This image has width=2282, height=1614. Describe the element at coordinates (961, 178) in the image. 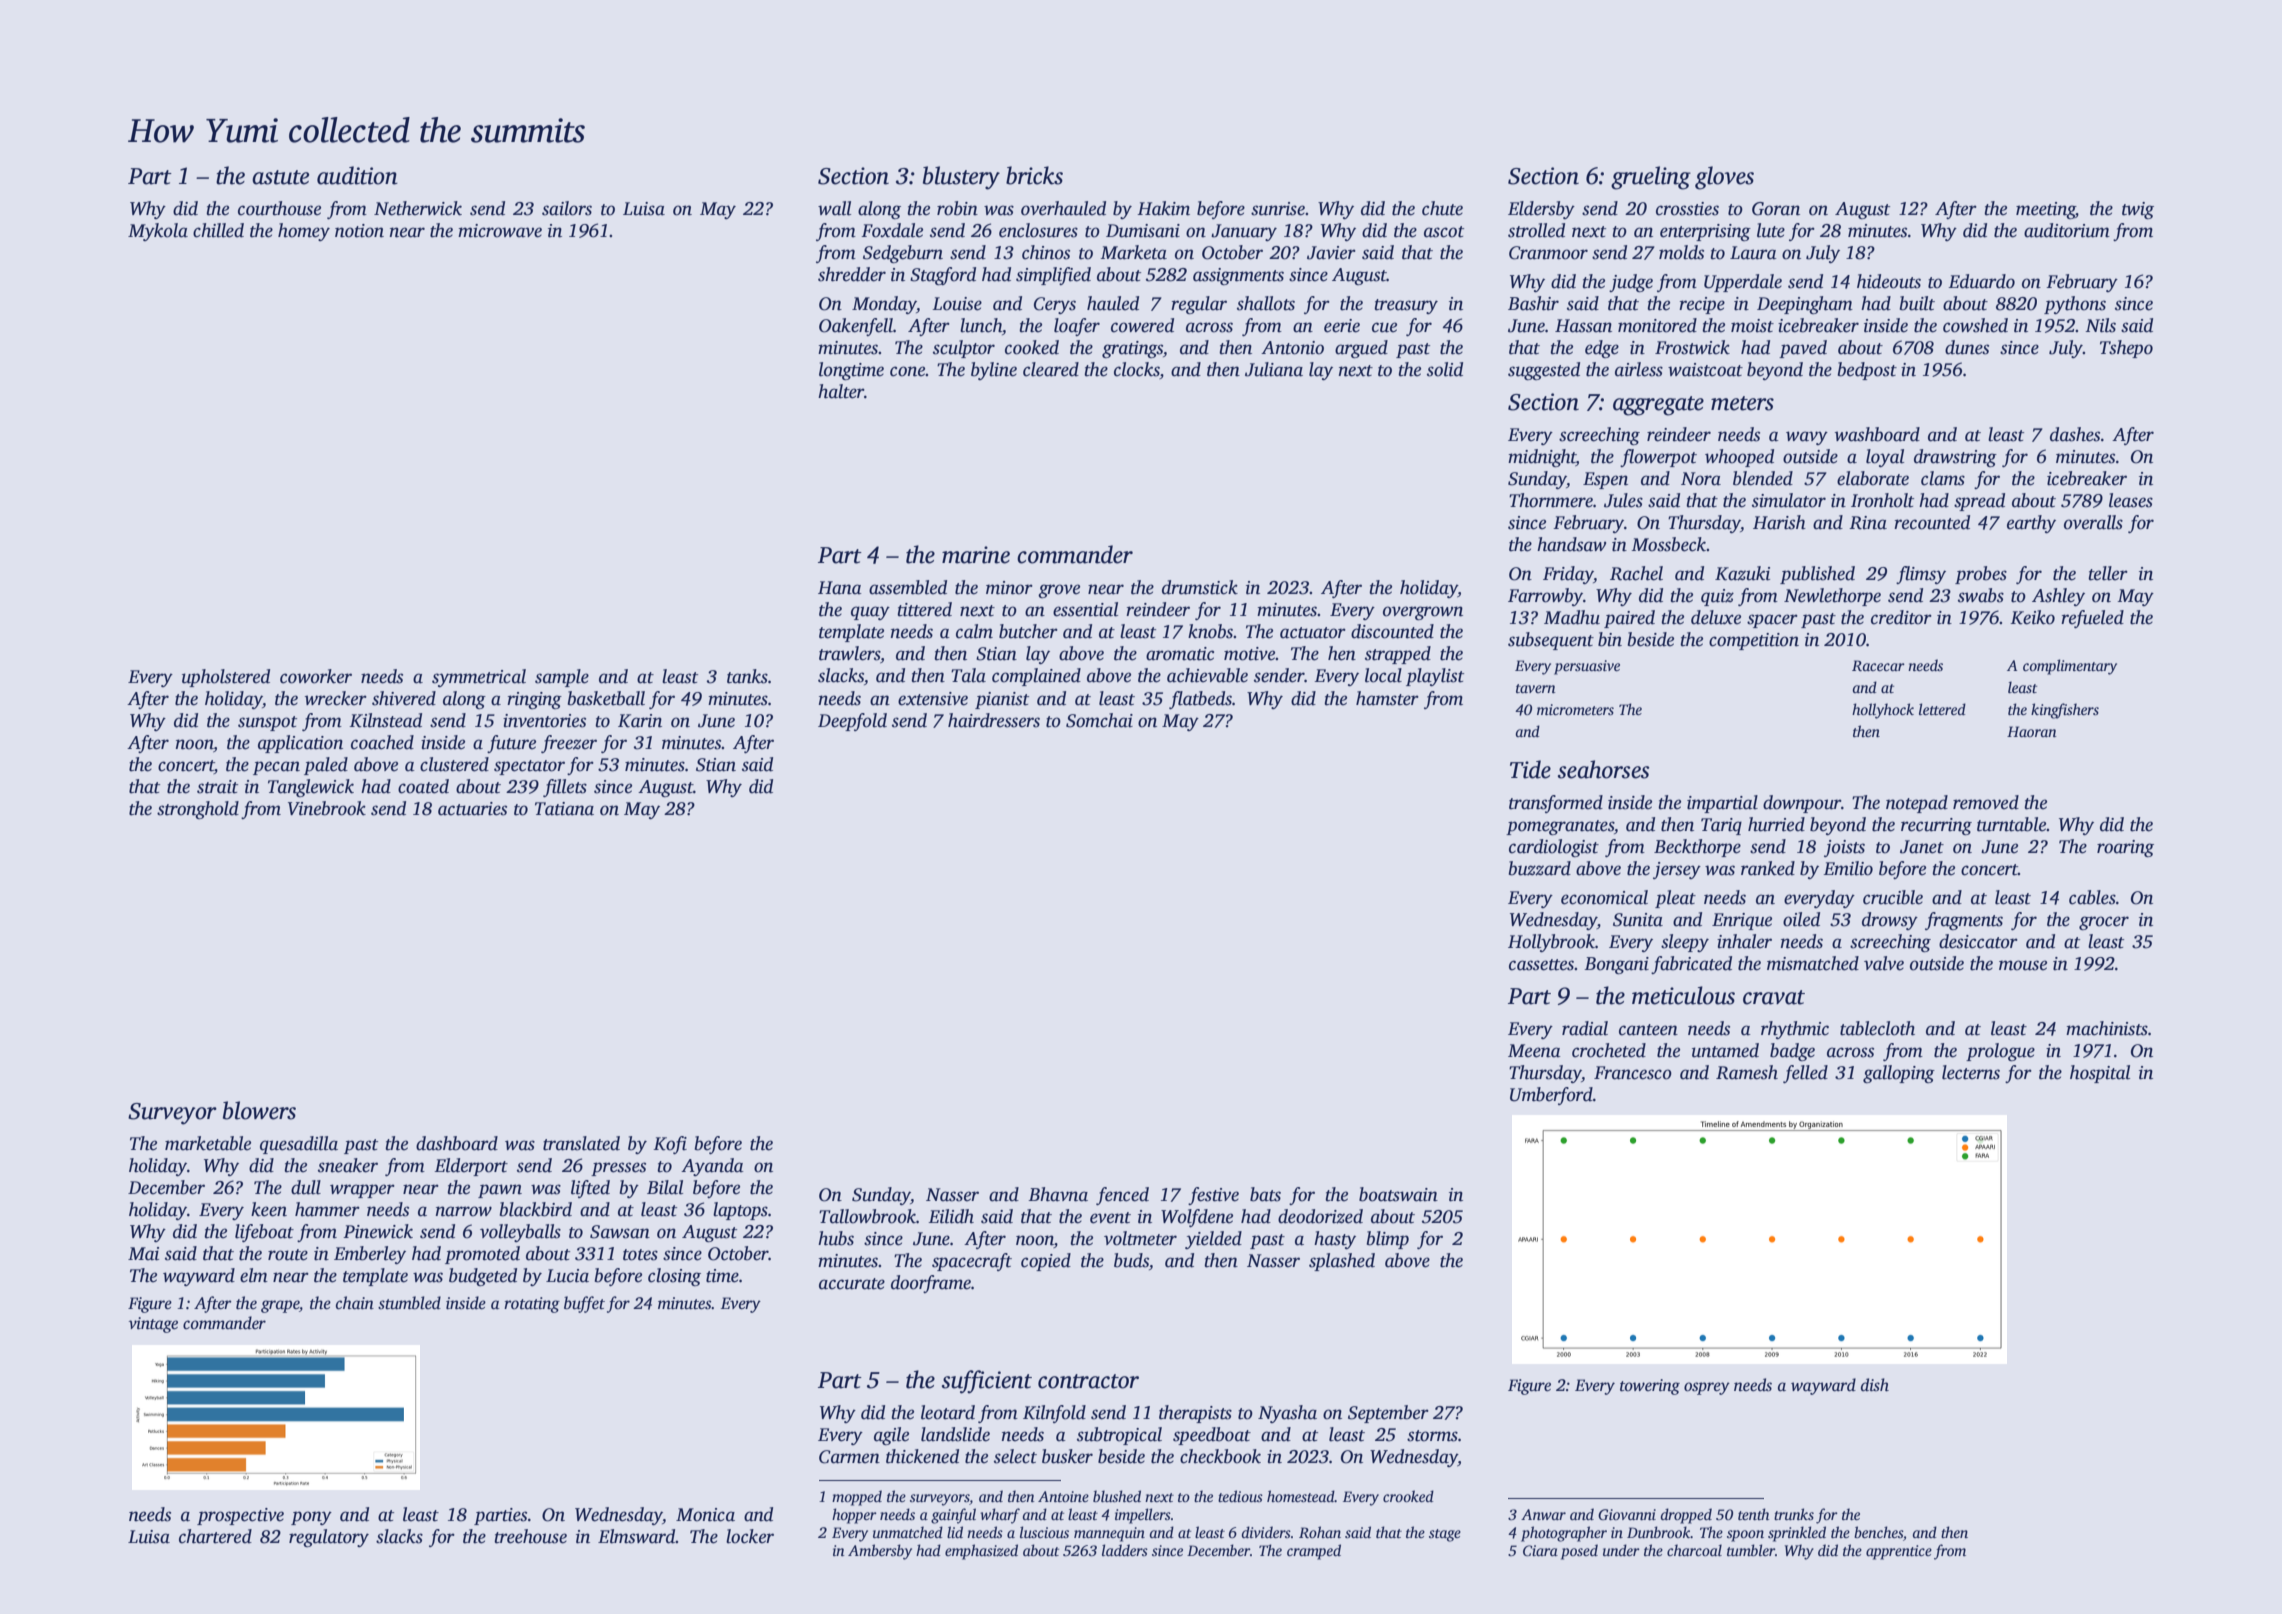

I see `blustery` at that location.
